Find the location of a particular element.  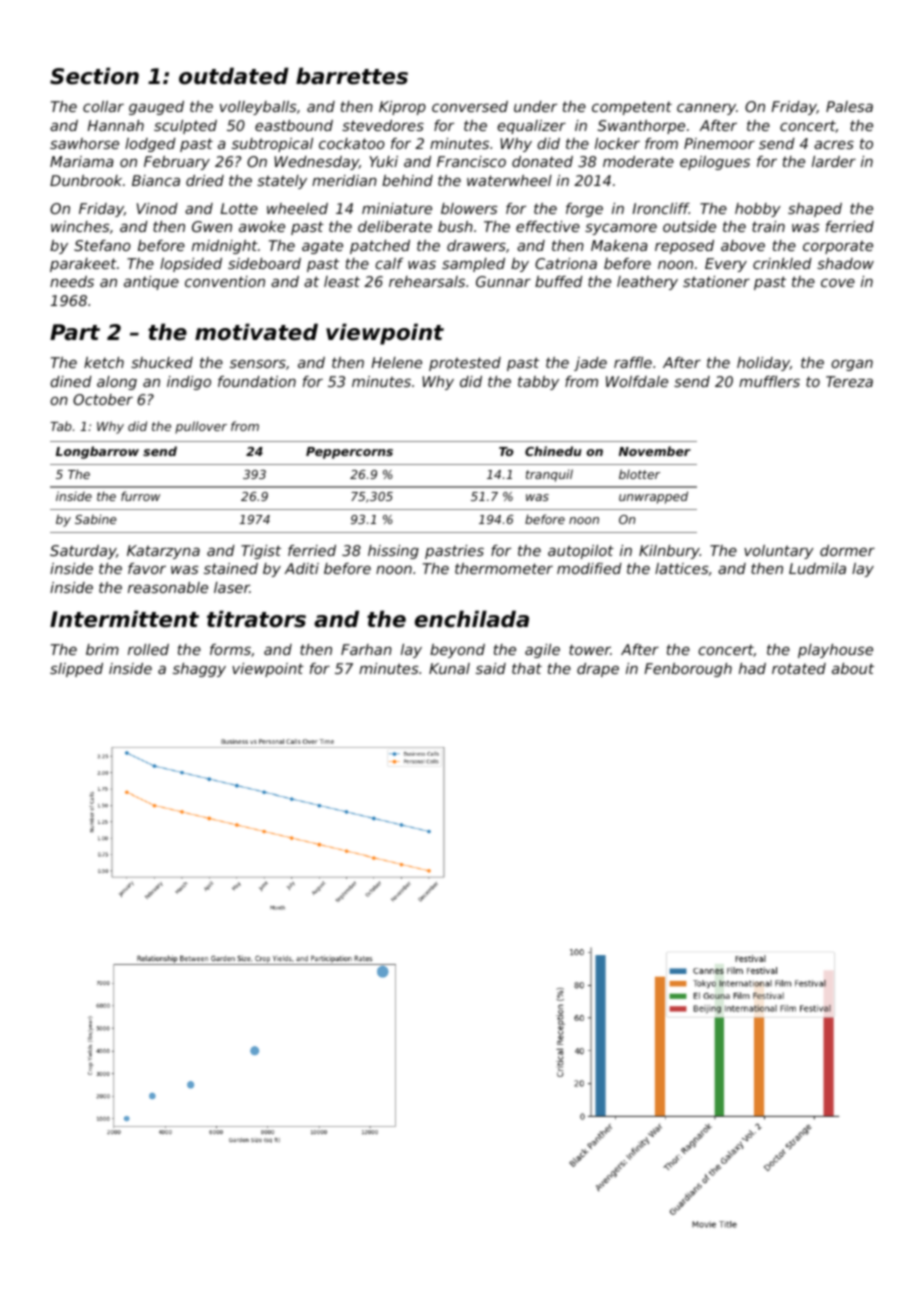

leathery is located at coordinates (647, 283).
